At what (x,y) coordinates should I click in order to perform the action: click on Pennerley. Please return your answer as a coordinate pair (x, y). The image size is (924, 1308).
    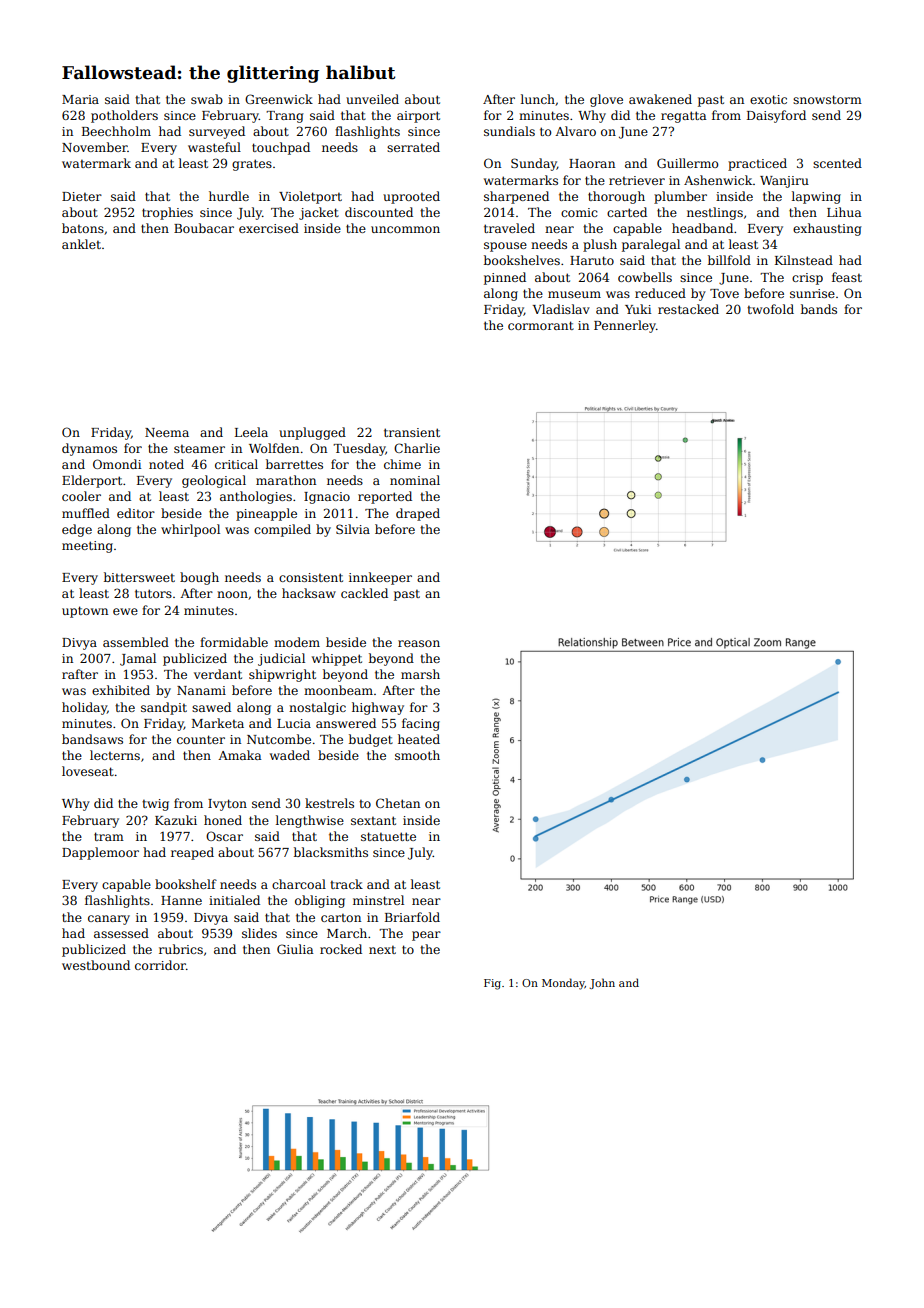
    Looking at the image, I should click on (625, 326).
